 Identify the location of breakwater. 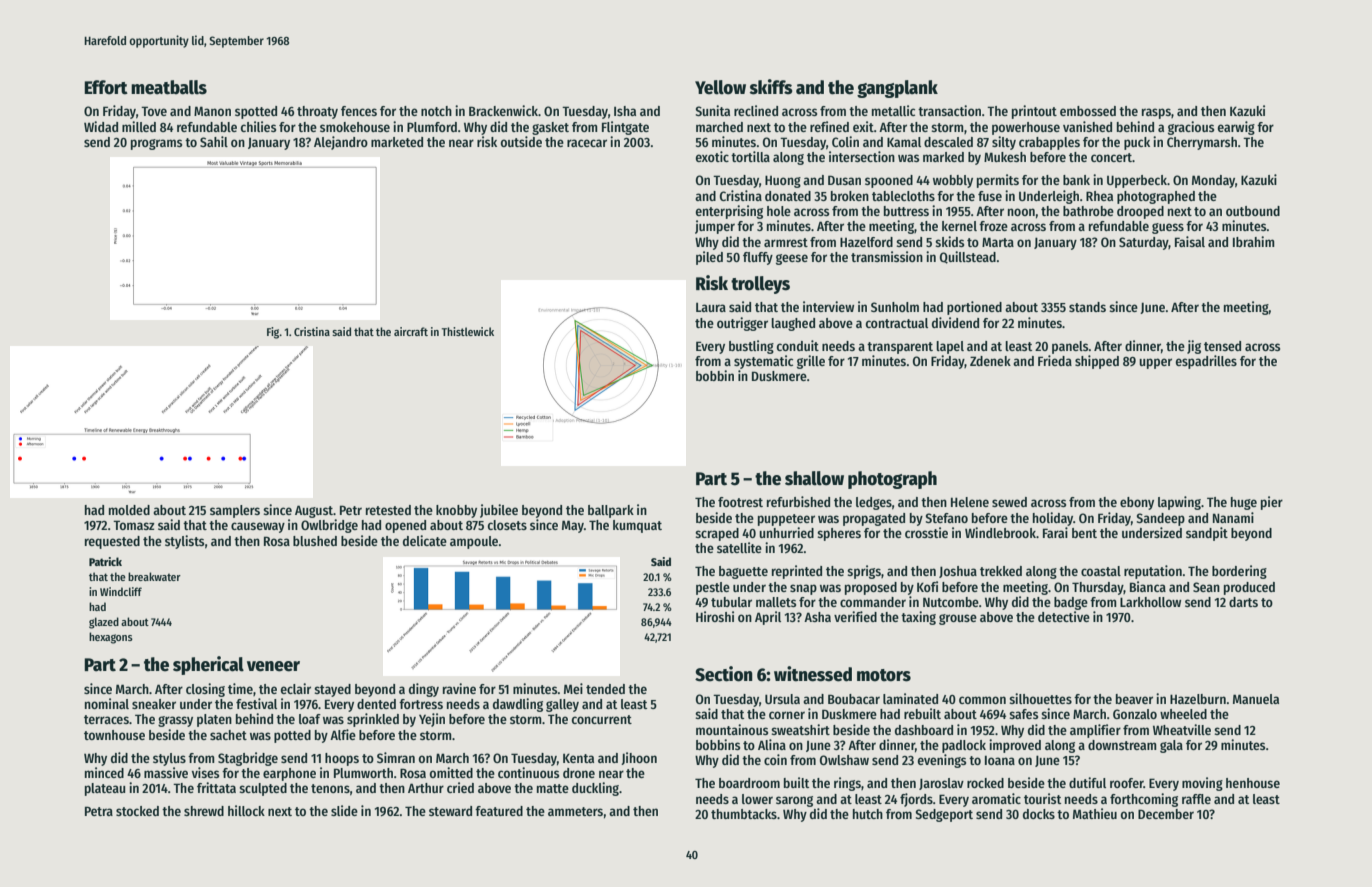
(154, 576).
